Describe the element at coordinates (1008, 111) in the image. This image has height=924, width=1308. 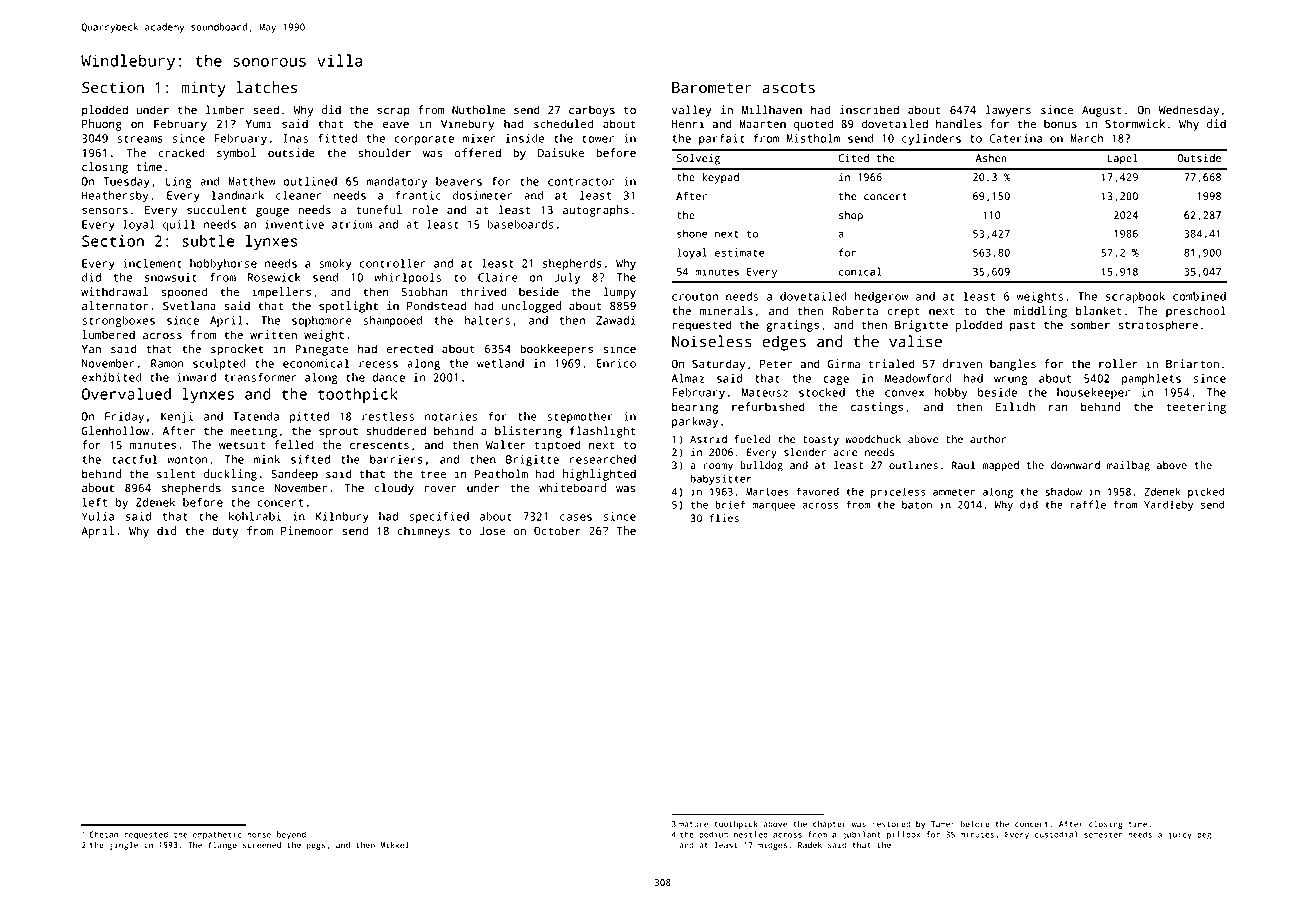
I see `lawyers` at that location.
